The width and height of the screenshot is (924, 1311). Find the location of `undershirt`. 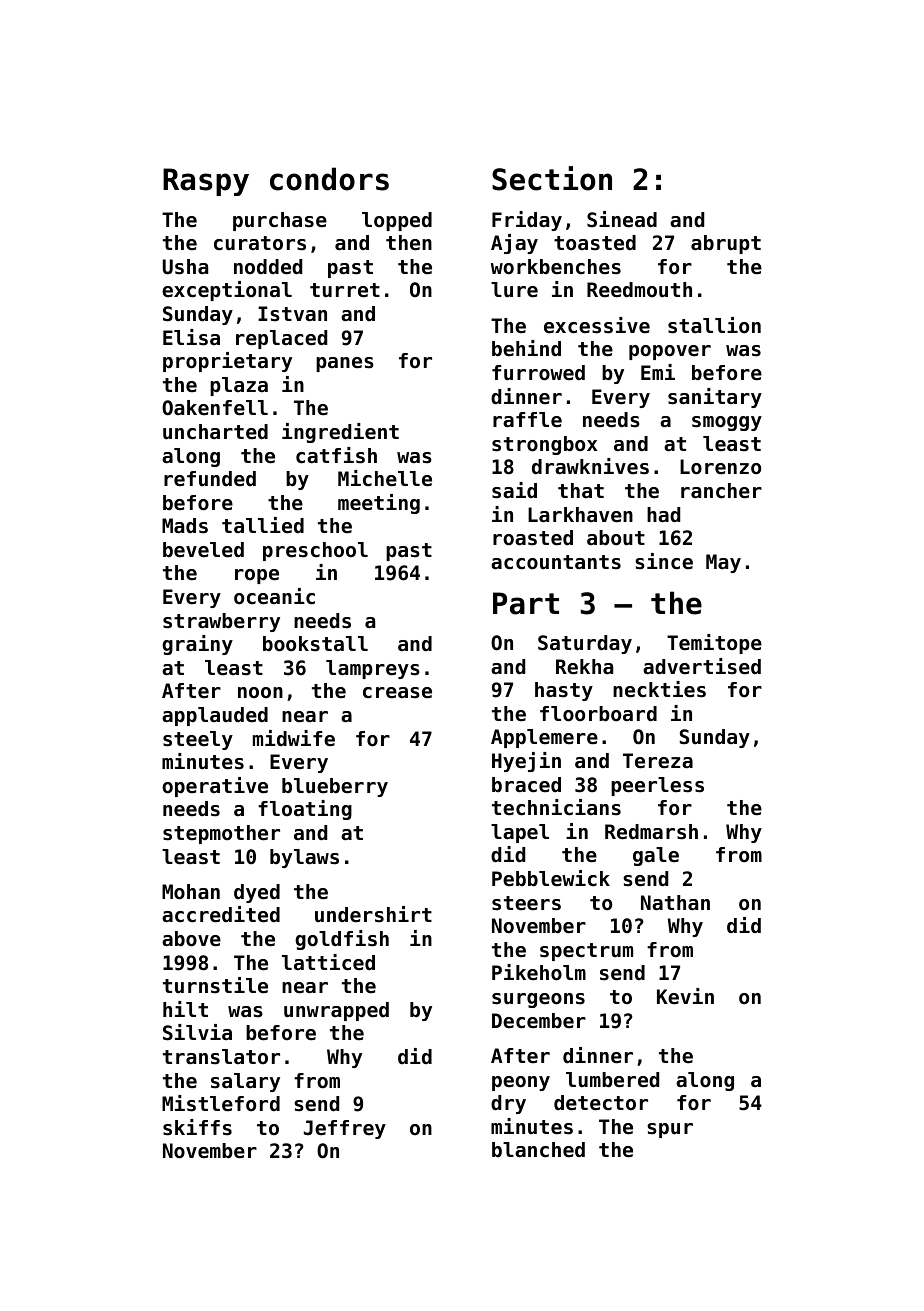

undershirt is located at coordinates (373, 914).
